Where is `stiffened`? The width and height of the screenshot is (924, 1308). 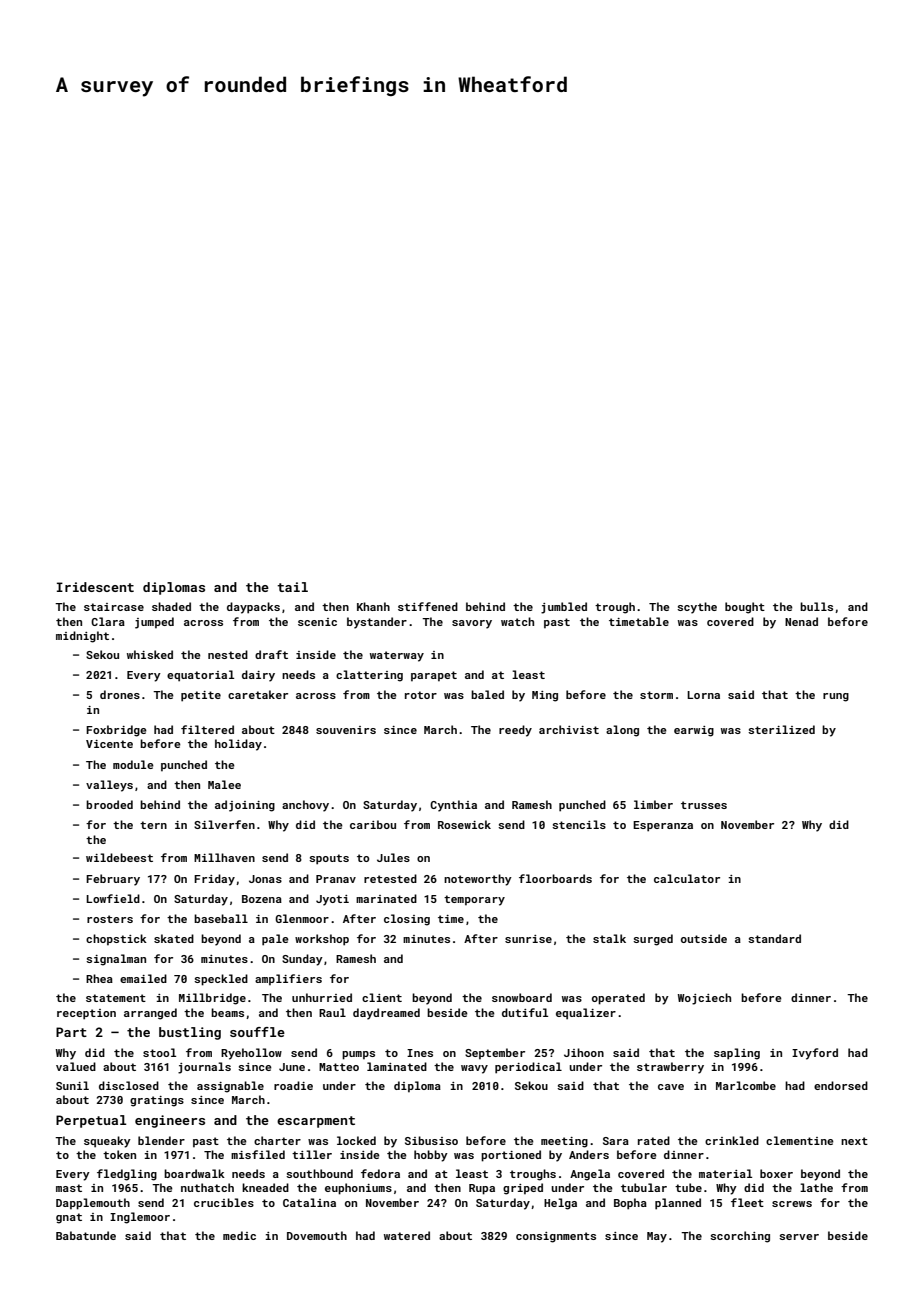
stiffened is located at coordinates (428, 606).
